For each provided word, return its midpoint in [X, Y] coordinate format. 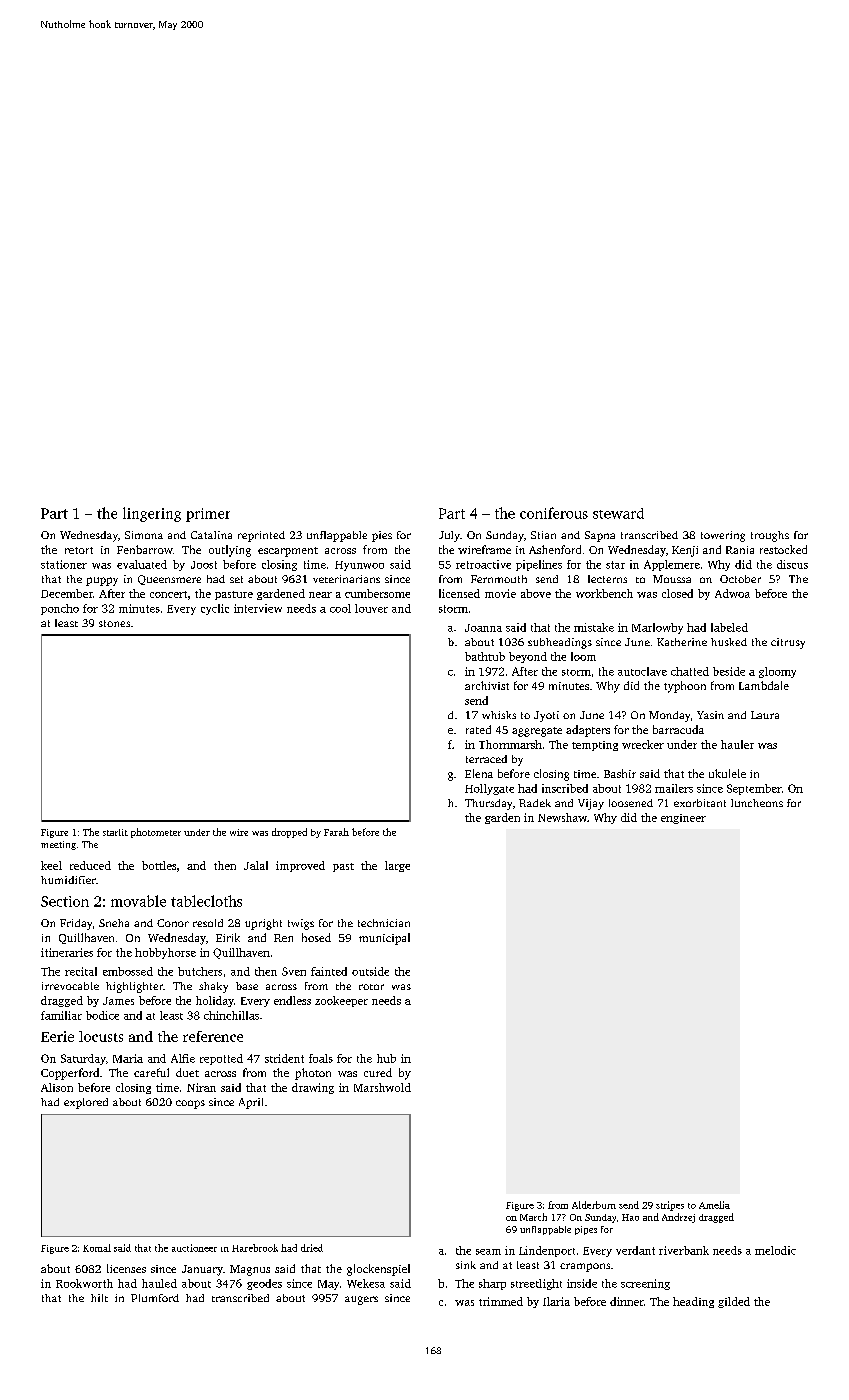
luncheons [757, 803]
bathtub [485, 656]
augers [361, 1300]
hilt [99, 1298]
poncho [60, 609]
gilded [734, 1302]
